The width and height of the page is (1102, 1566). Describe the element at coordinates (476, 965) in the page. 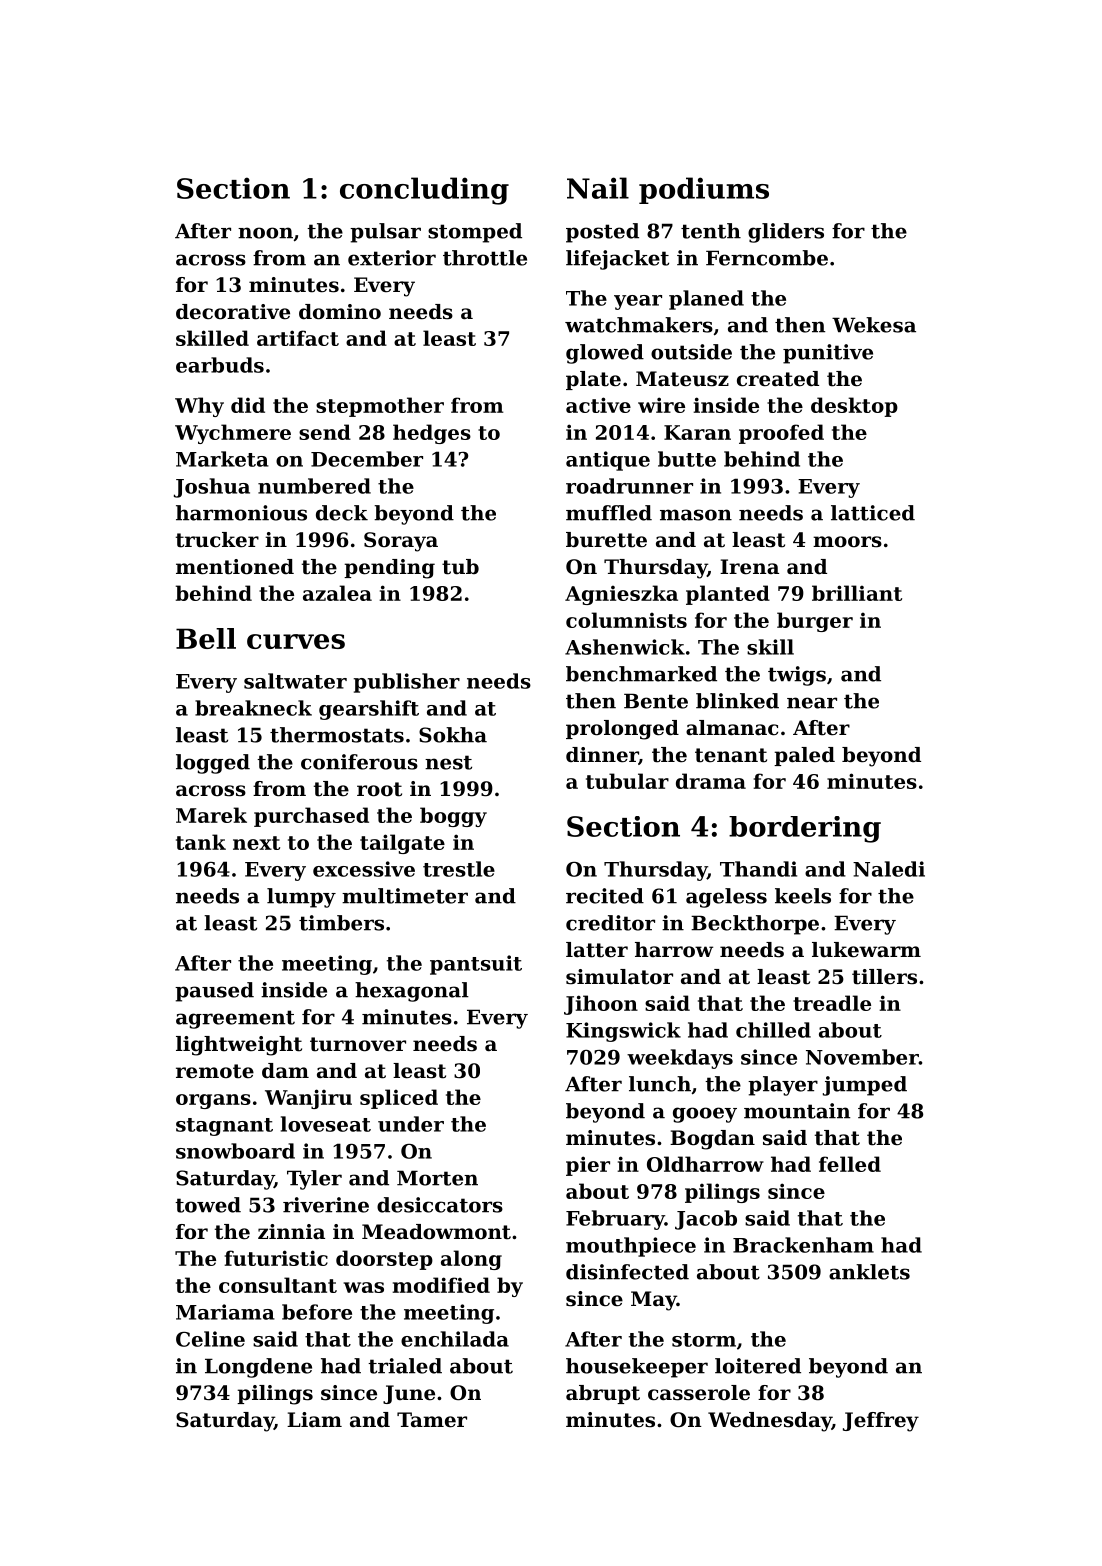

I see `pantsuit` at that location.
